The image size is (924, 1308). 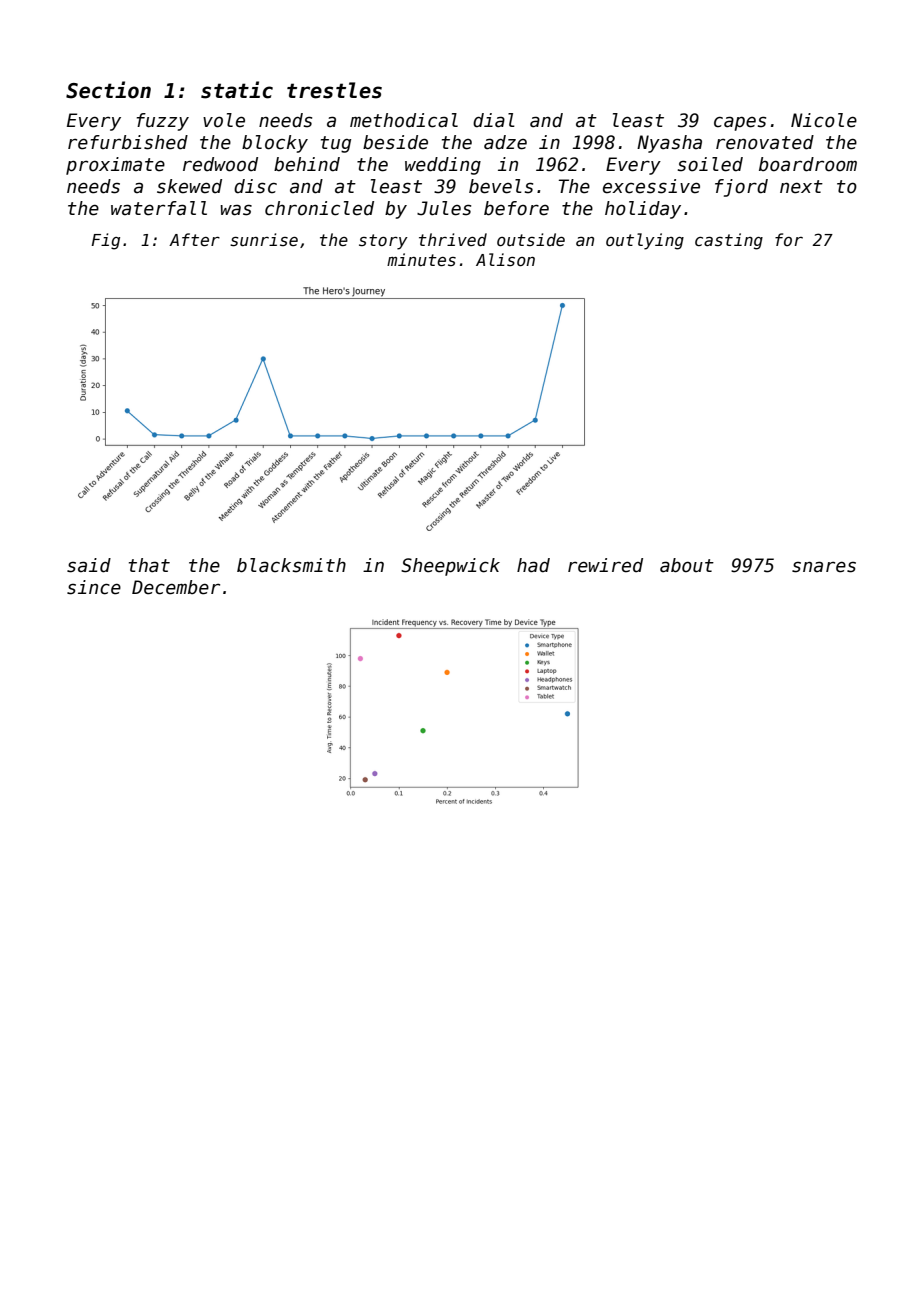 What do you see at coordinates (163, 122) in the screenshot?
I see `fuzzy` at bounding box center [163, 122].
